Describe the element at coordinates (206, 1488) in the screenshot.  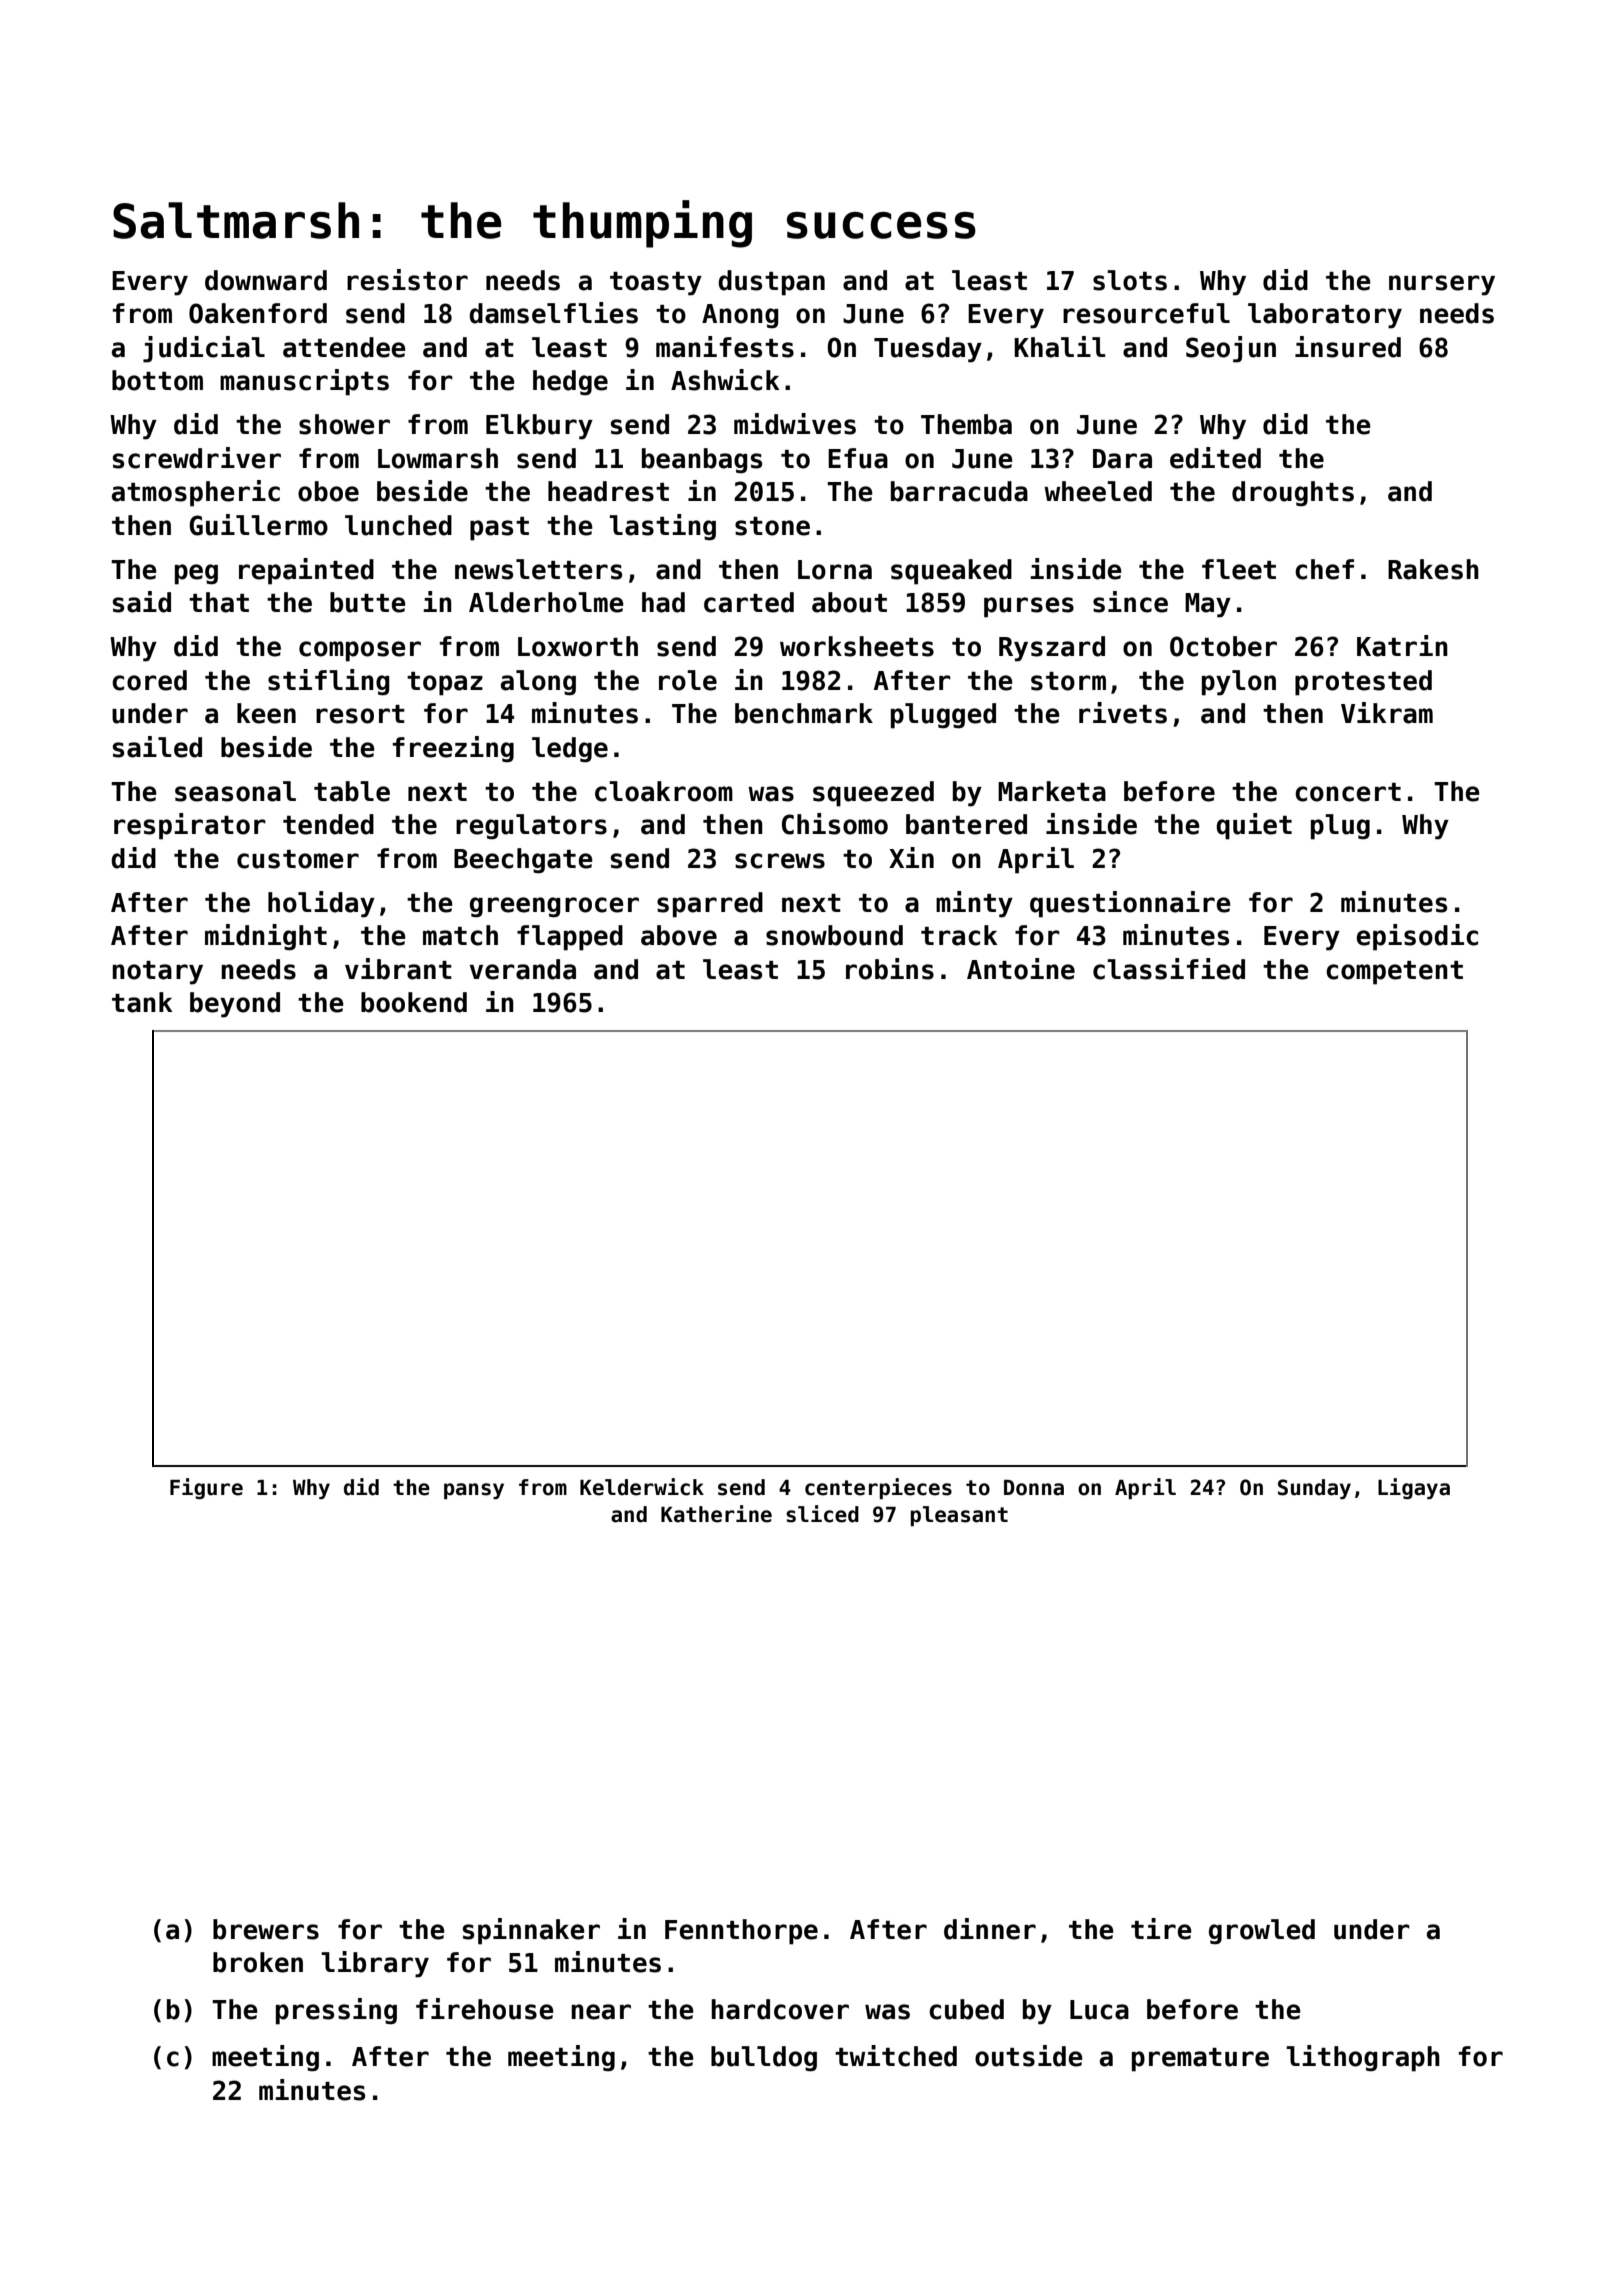
I see `Figure` at that location.
